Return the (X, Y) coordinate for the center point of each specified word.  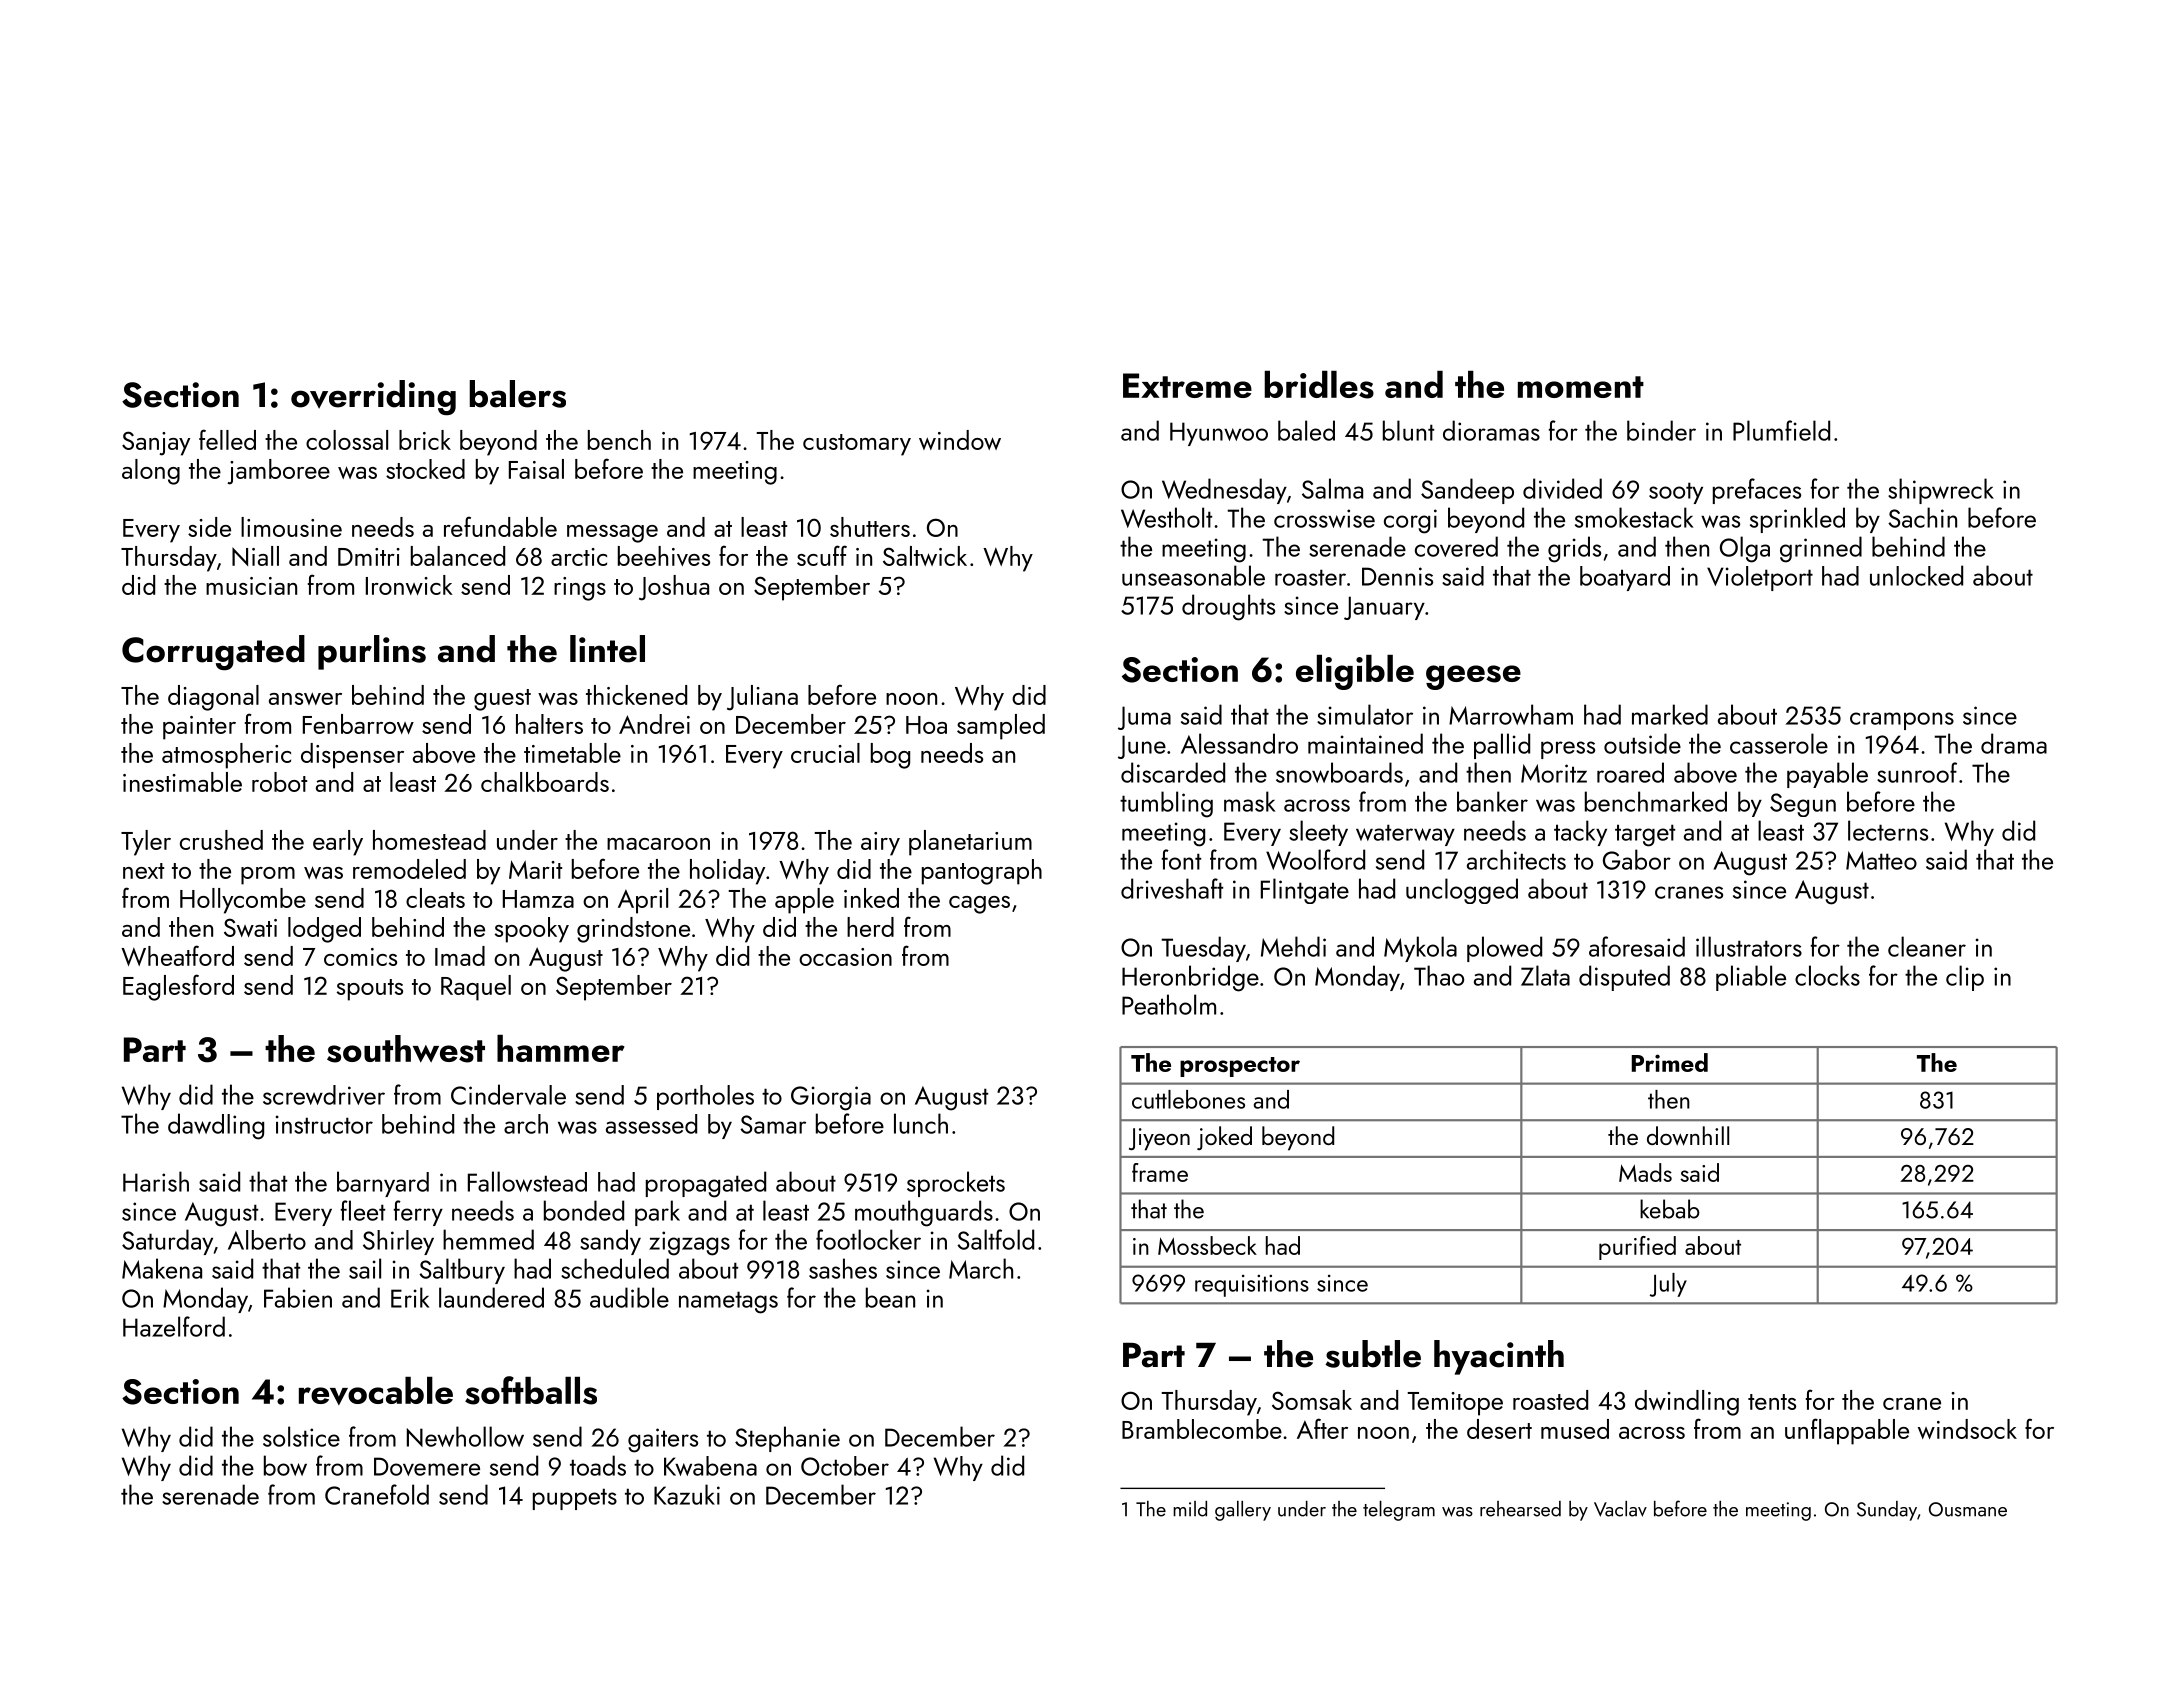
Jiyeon (1159, 1139)
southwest (406, 1049)
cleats (435, 898)
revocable (376, 1391)
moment (1581, 387)
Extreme (1187, 385)
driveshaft (1172, 888)
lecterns (1888, 830)
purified (1637, 1248)
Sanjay (156, 443)
